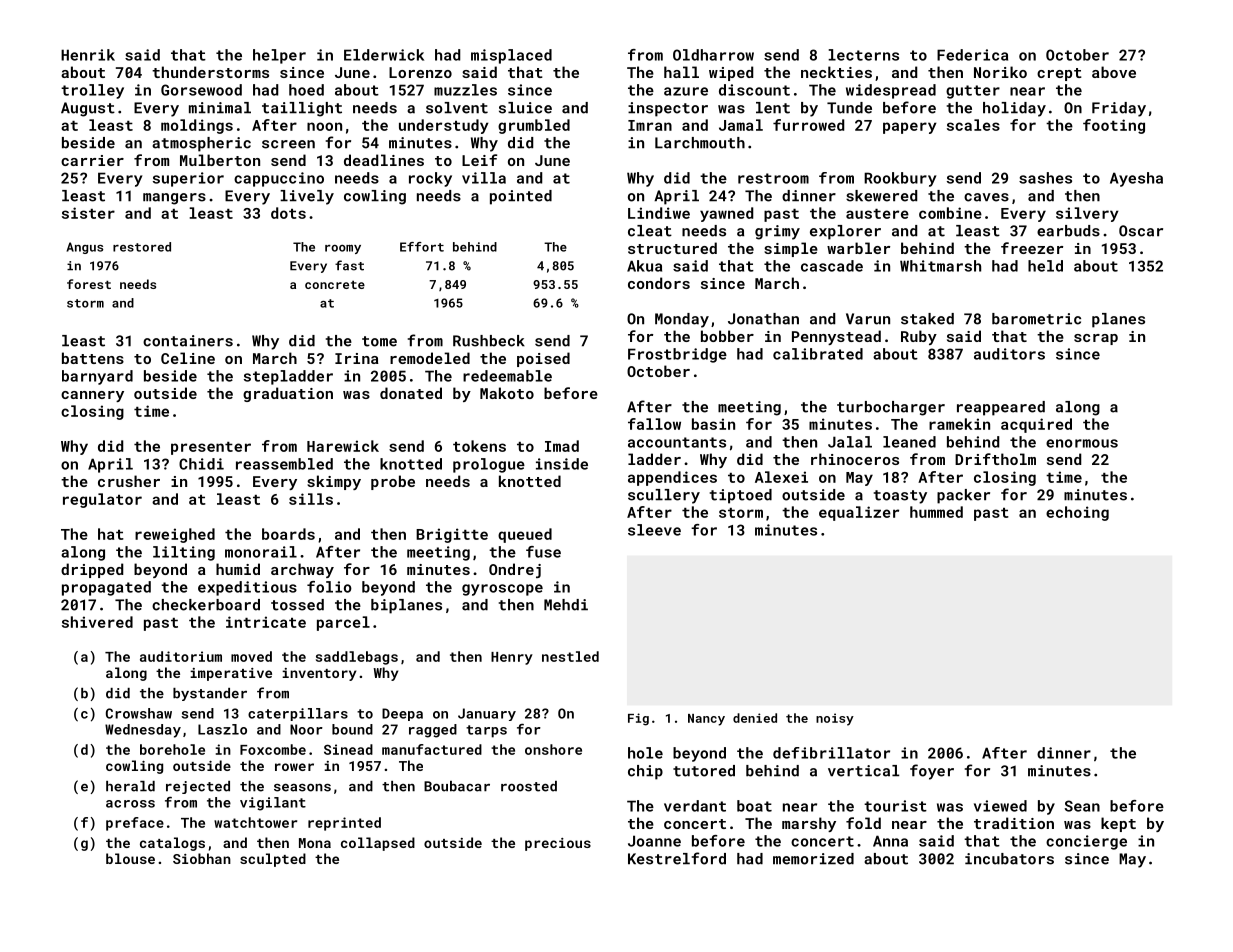 The image size is (1233, 952). What do you see at coordinates (384, 55) in the screenshot?
I see `Elderwick` at bounding box center [384, 55].
